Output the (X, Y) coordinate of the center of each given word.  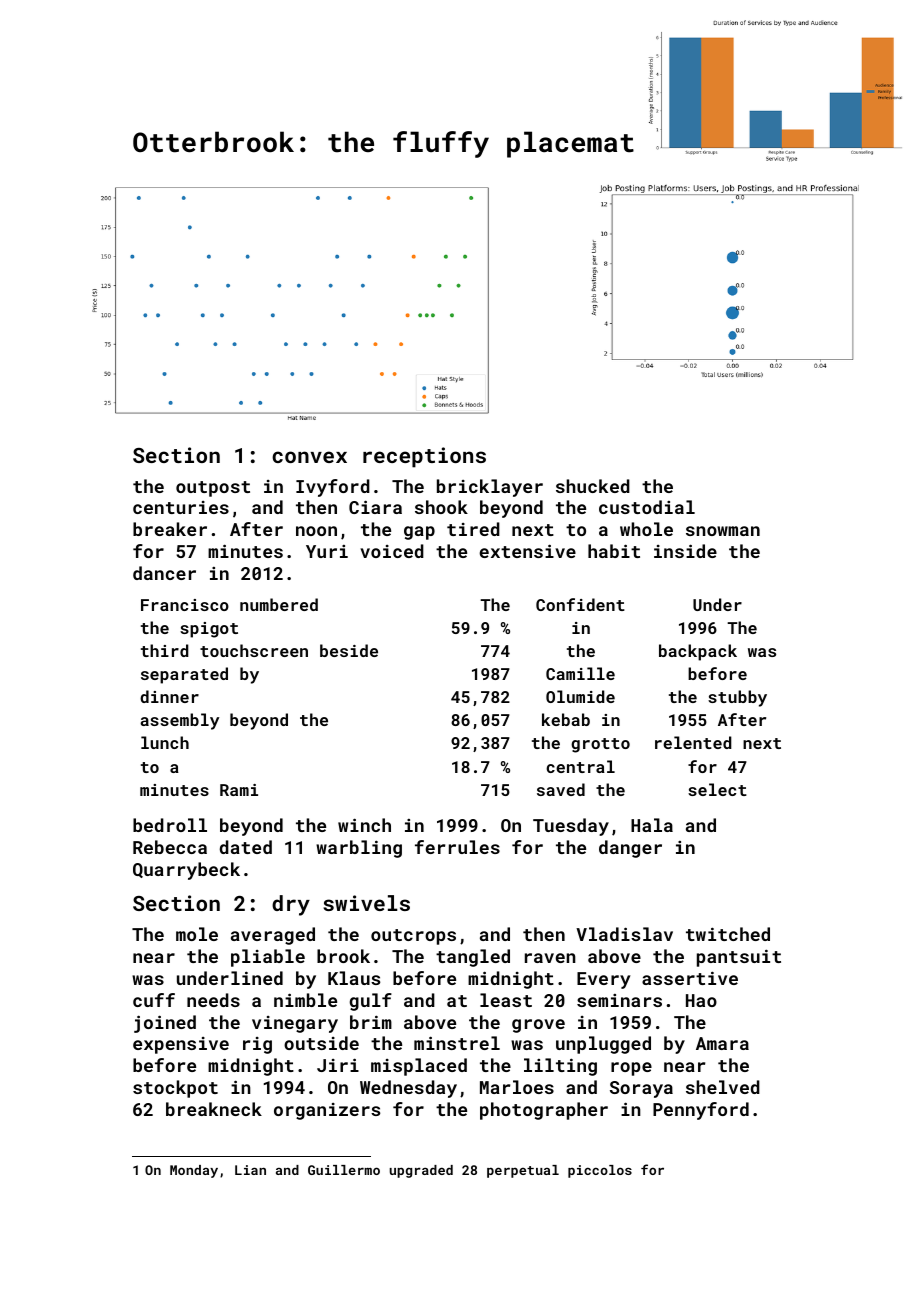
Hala (652, 825)
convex (309, 457)
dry (291, 905)
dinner (169, 696)
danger (630, 849)
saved (561, 789)
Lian (250, 1170)
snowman (723, 531)
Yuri (327, 551)
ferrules (457, 847)
